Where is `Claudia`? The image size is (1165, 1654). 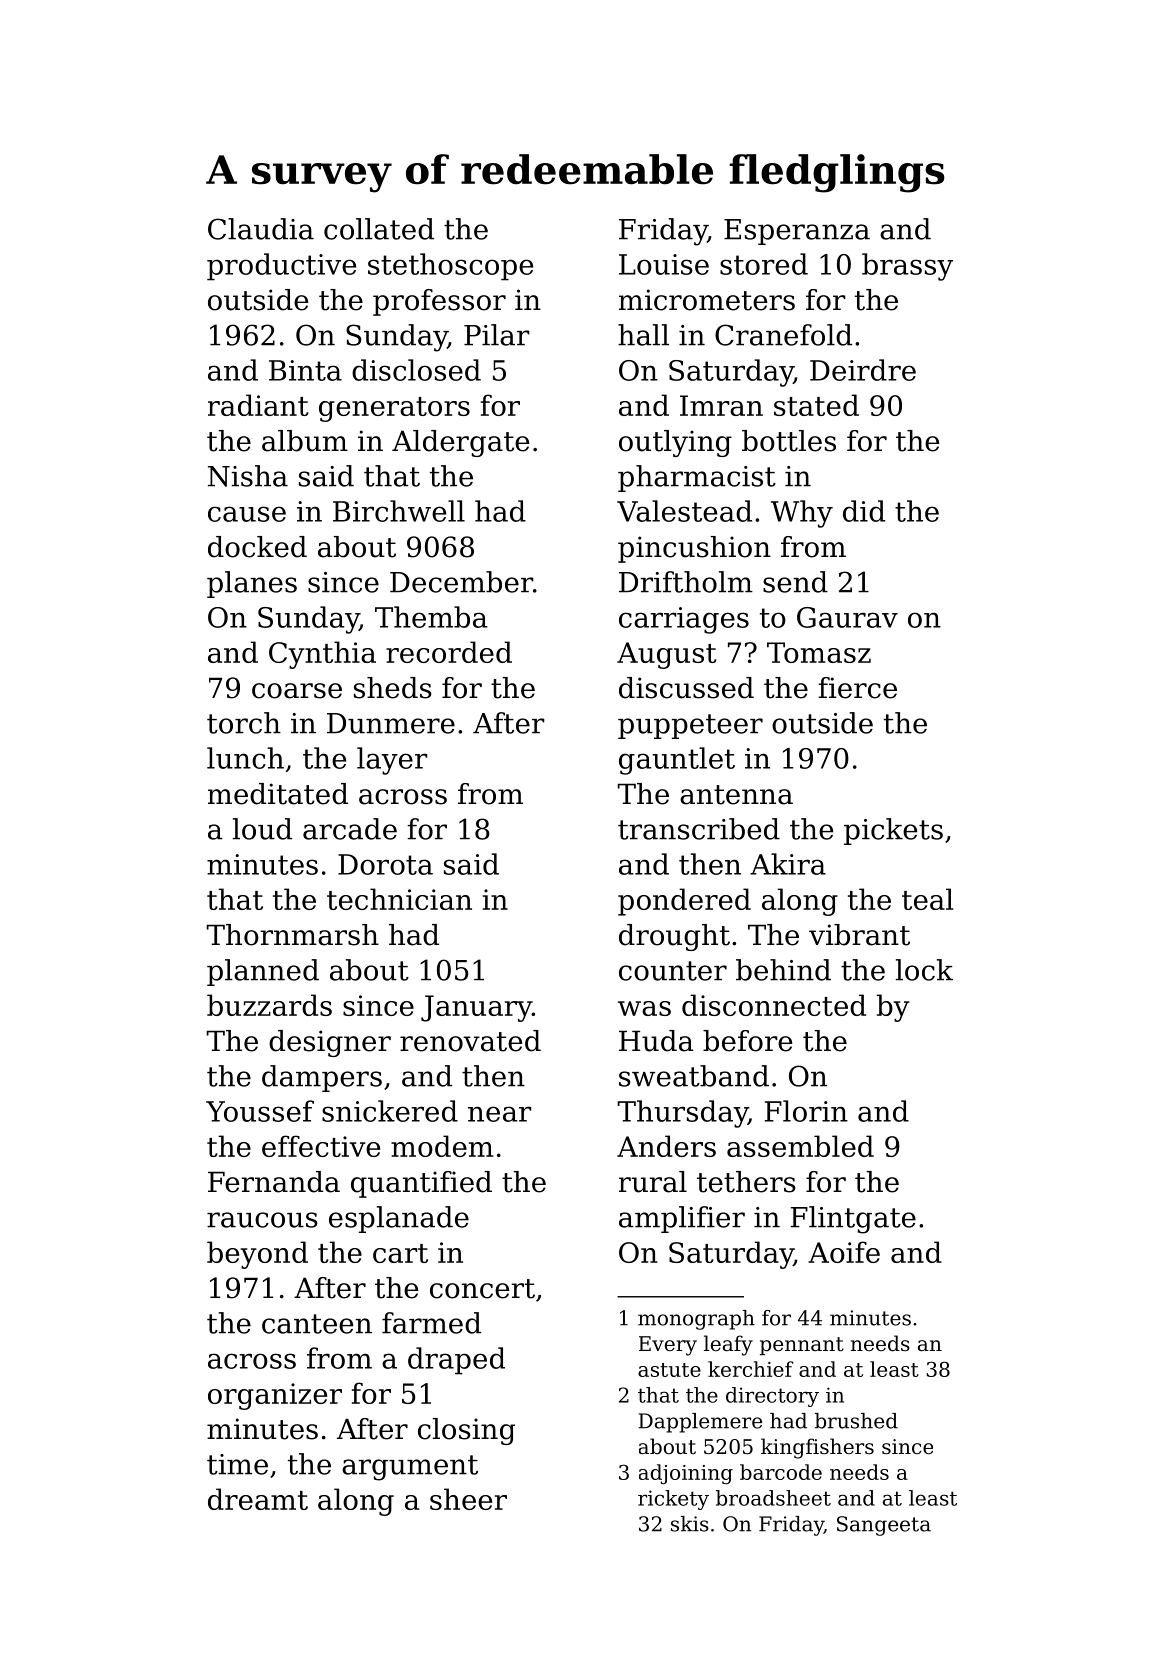 Claudia is located at coordinates (261, 229).
